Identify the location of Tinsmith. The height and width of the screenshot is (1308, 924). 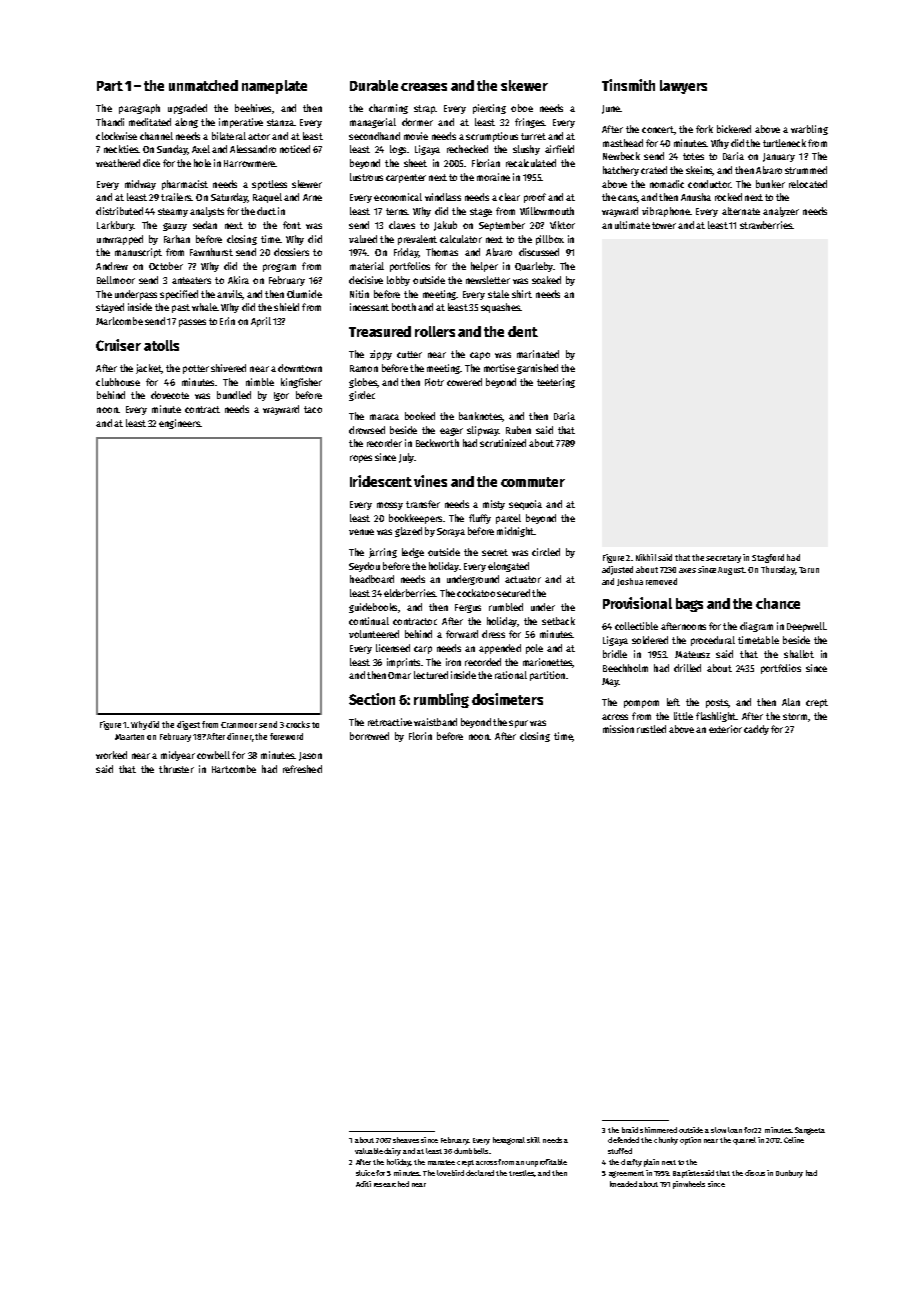
(628, 85).
